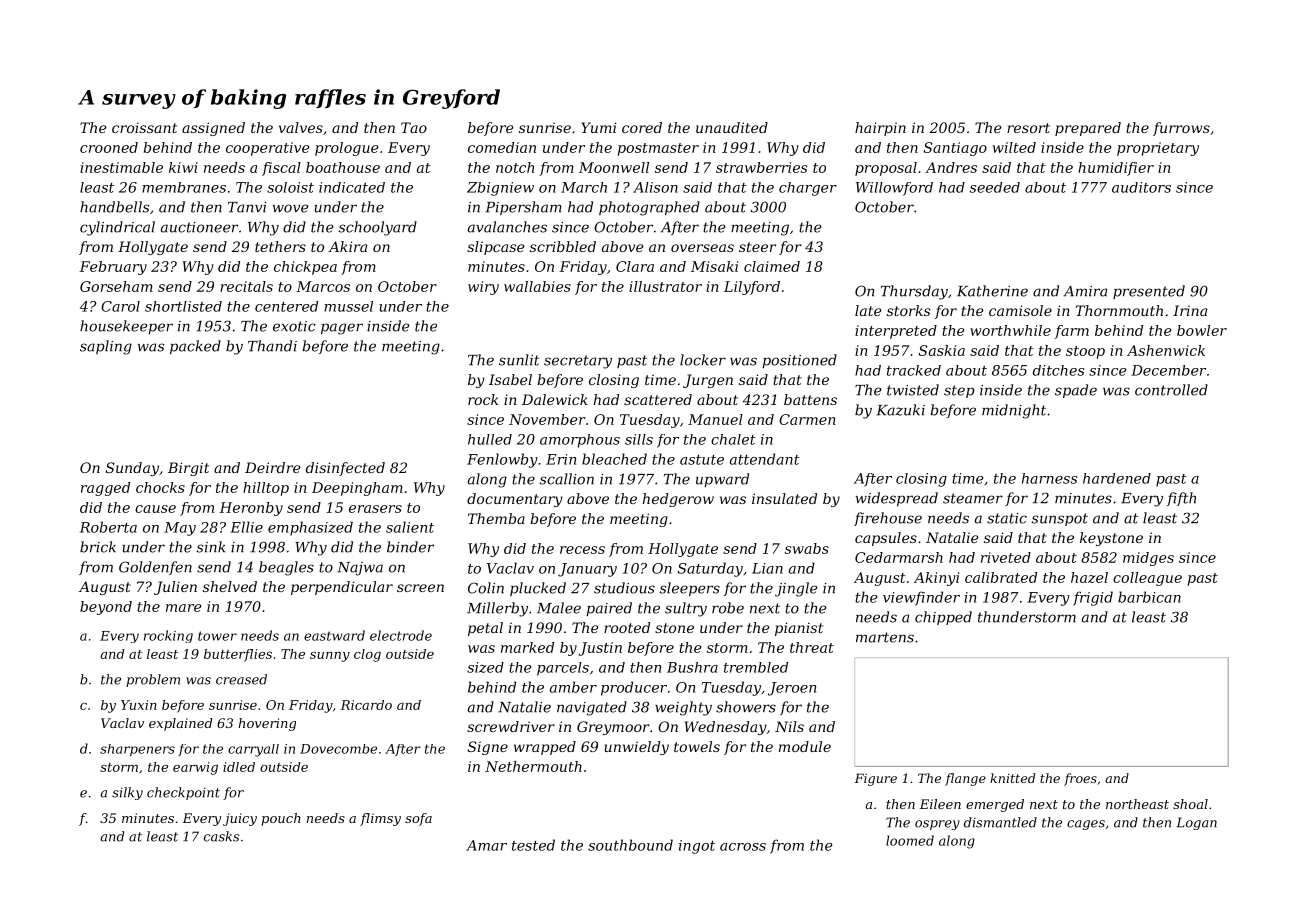 Image resolution: width=1308 pixels, height=924 pixels. What do you see at coordinates (942, 350) in the screenshot?
I see `Saskia` at bounding box center [942, 350].
